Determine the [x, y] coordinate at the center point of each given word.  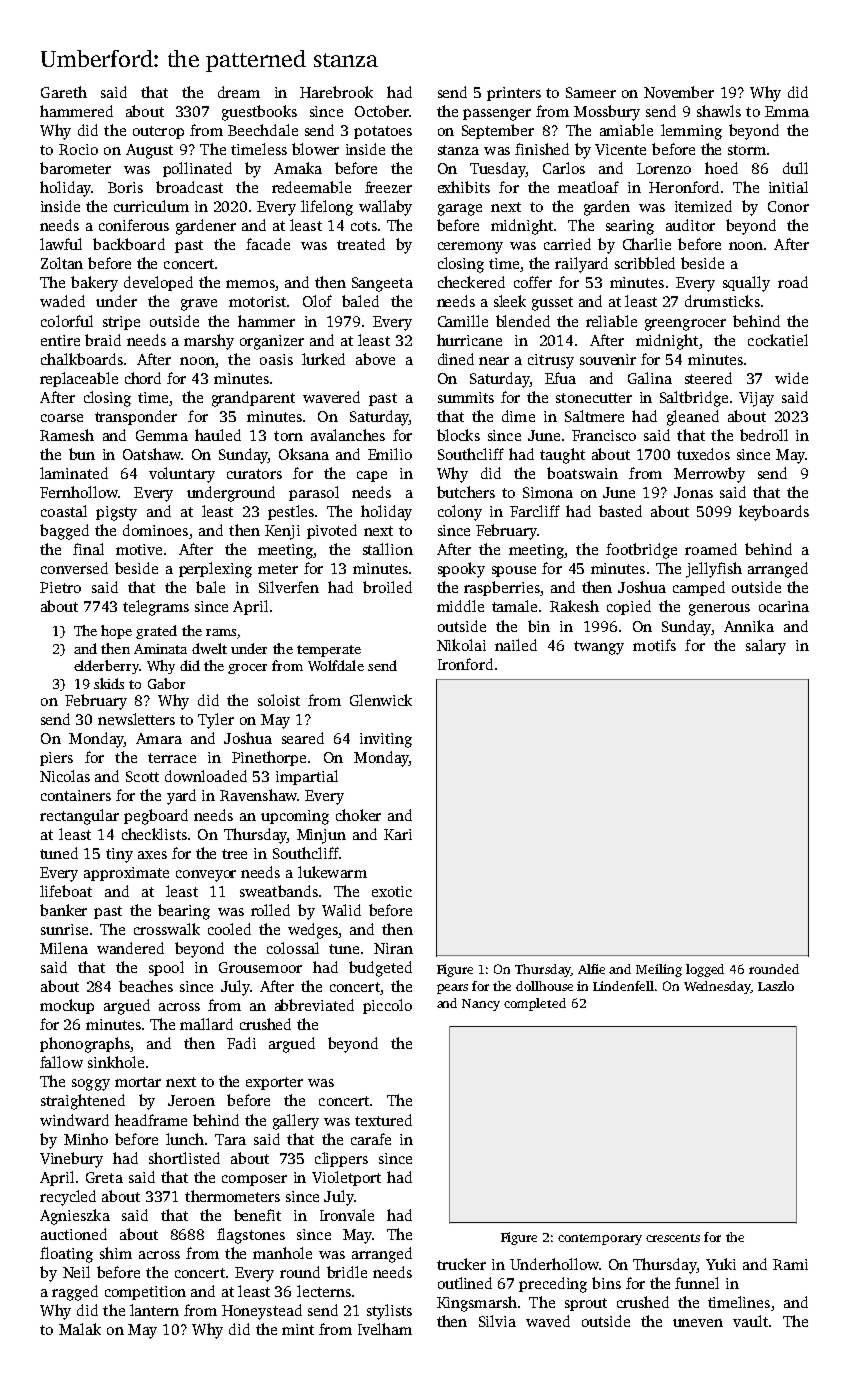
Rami [790, 1264]
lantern [154, 1310]
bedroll [764, 435]
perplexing [215, 570]
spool [166, 968]
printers [514, 94]
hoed [721, 168]
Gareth [64, 92]
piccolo [387, 1006]
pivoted [332, 531]
